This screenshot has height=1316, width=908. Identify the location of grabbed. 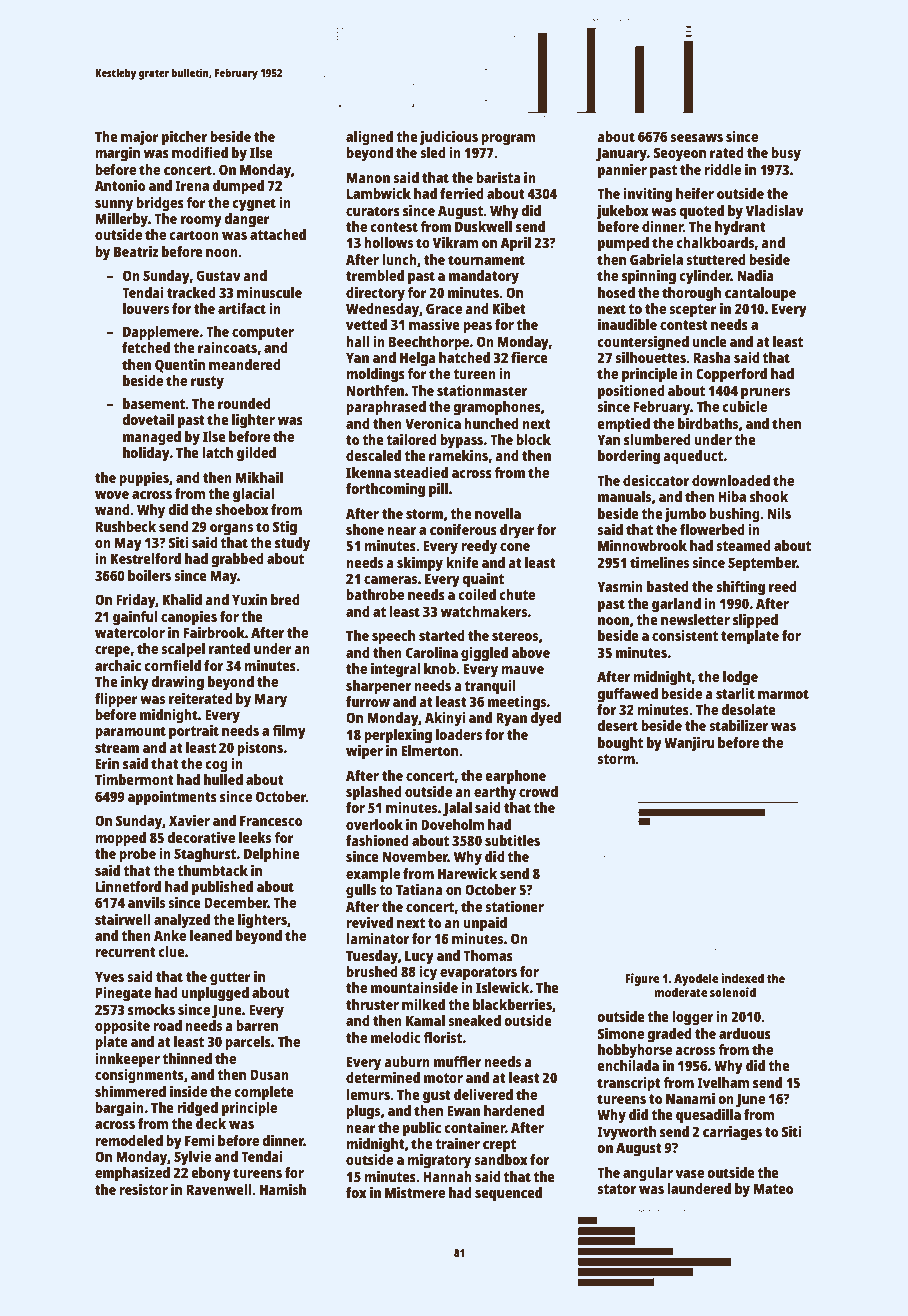
(237, 560).
